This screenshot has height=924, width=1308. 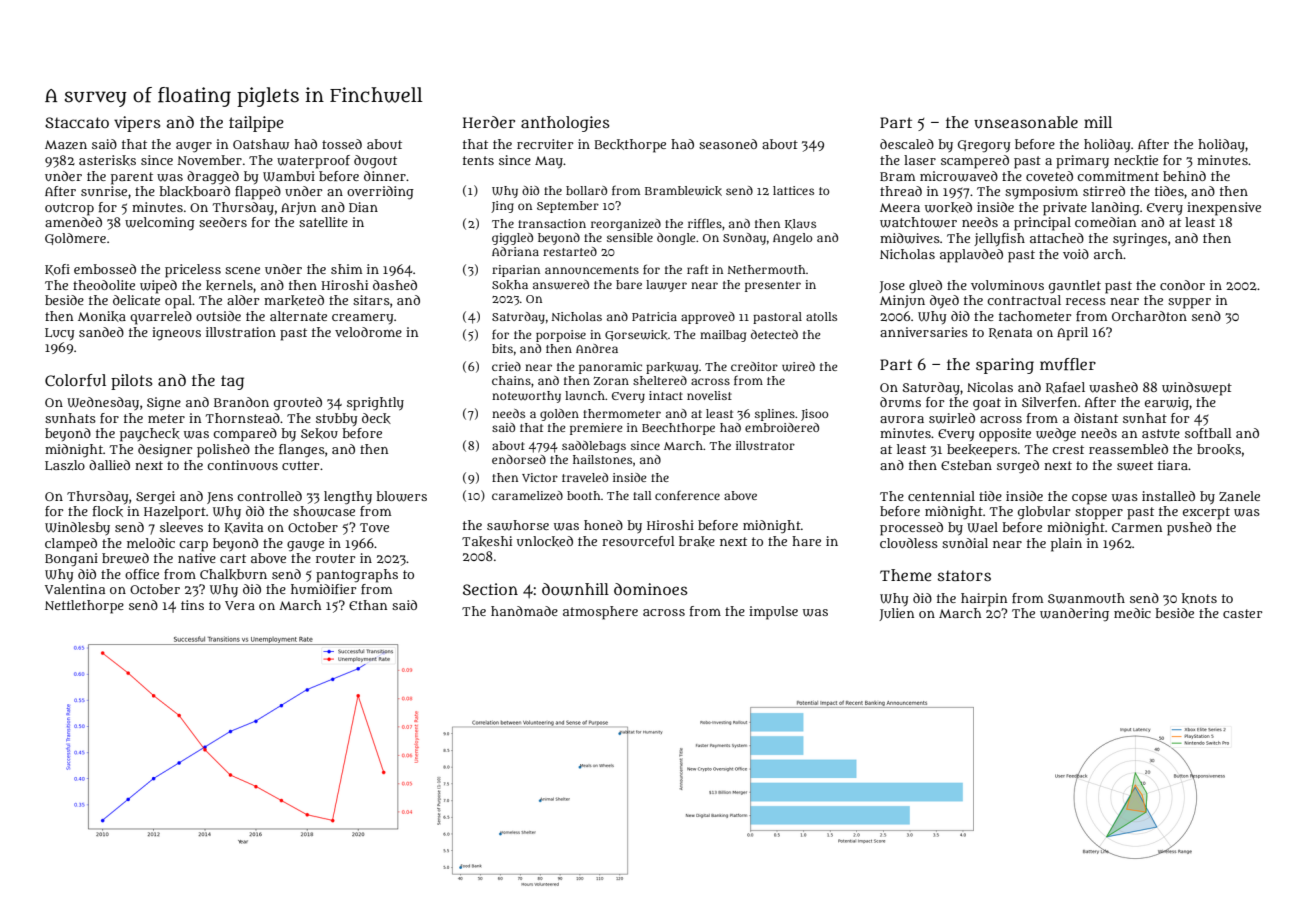 What do you see at coordinates (298, 316) in the screenshot?
I see `alternate` at bounding box center [298, 316].
